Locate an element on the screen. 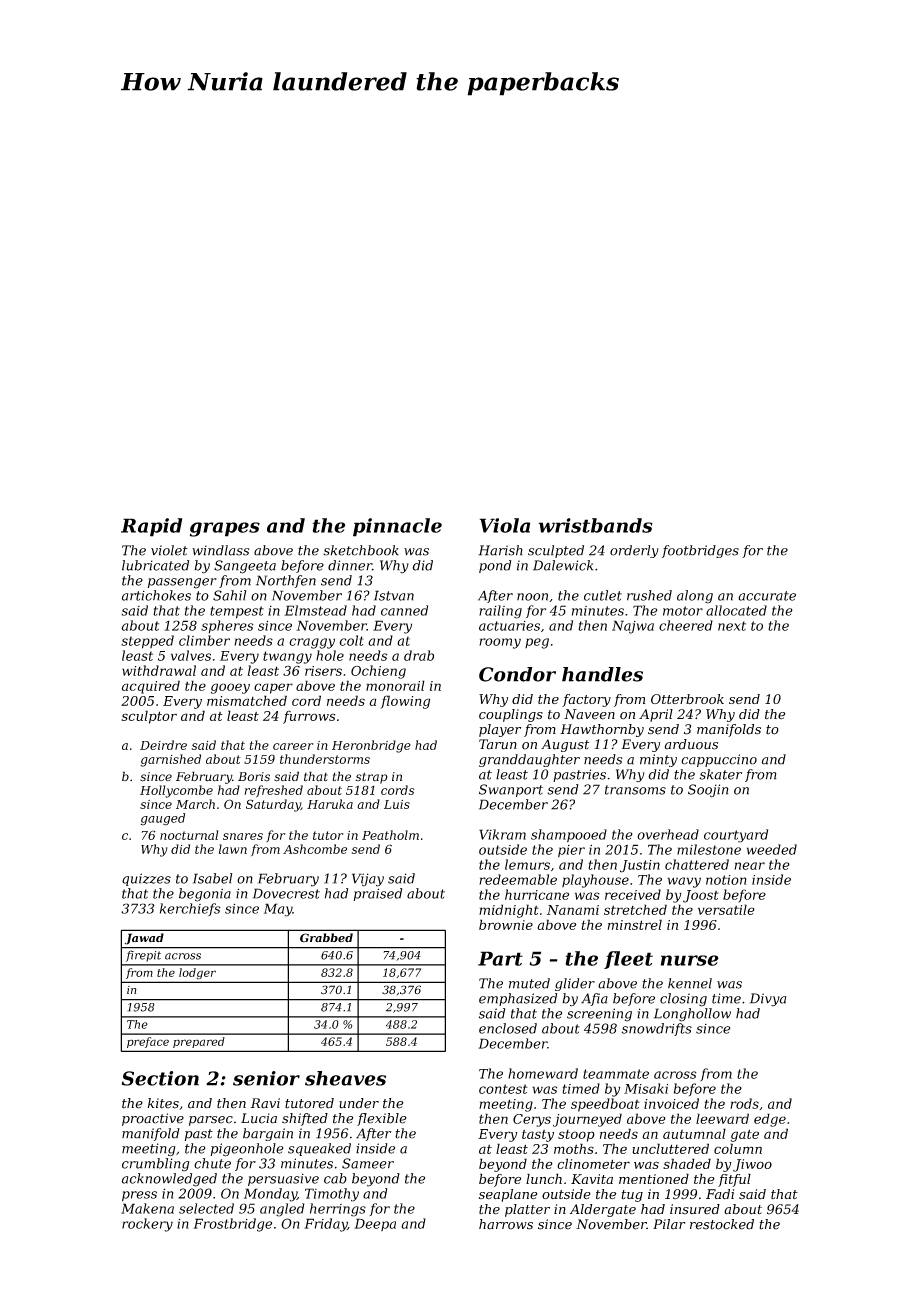  speedboat is located at coordinates (605, 1105).
